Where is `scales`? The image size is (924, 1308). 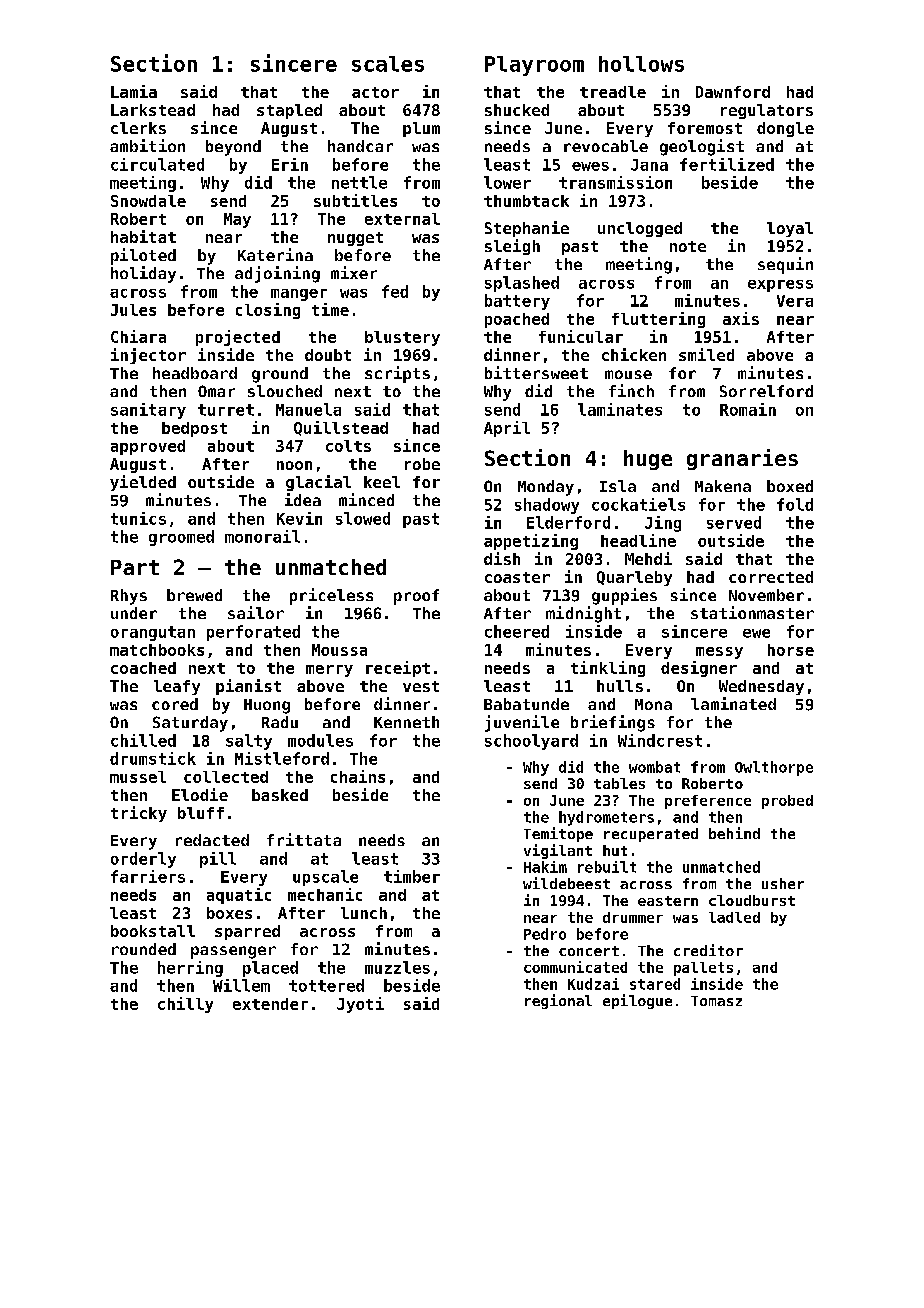 scales is located at coordinates (388, 64).
